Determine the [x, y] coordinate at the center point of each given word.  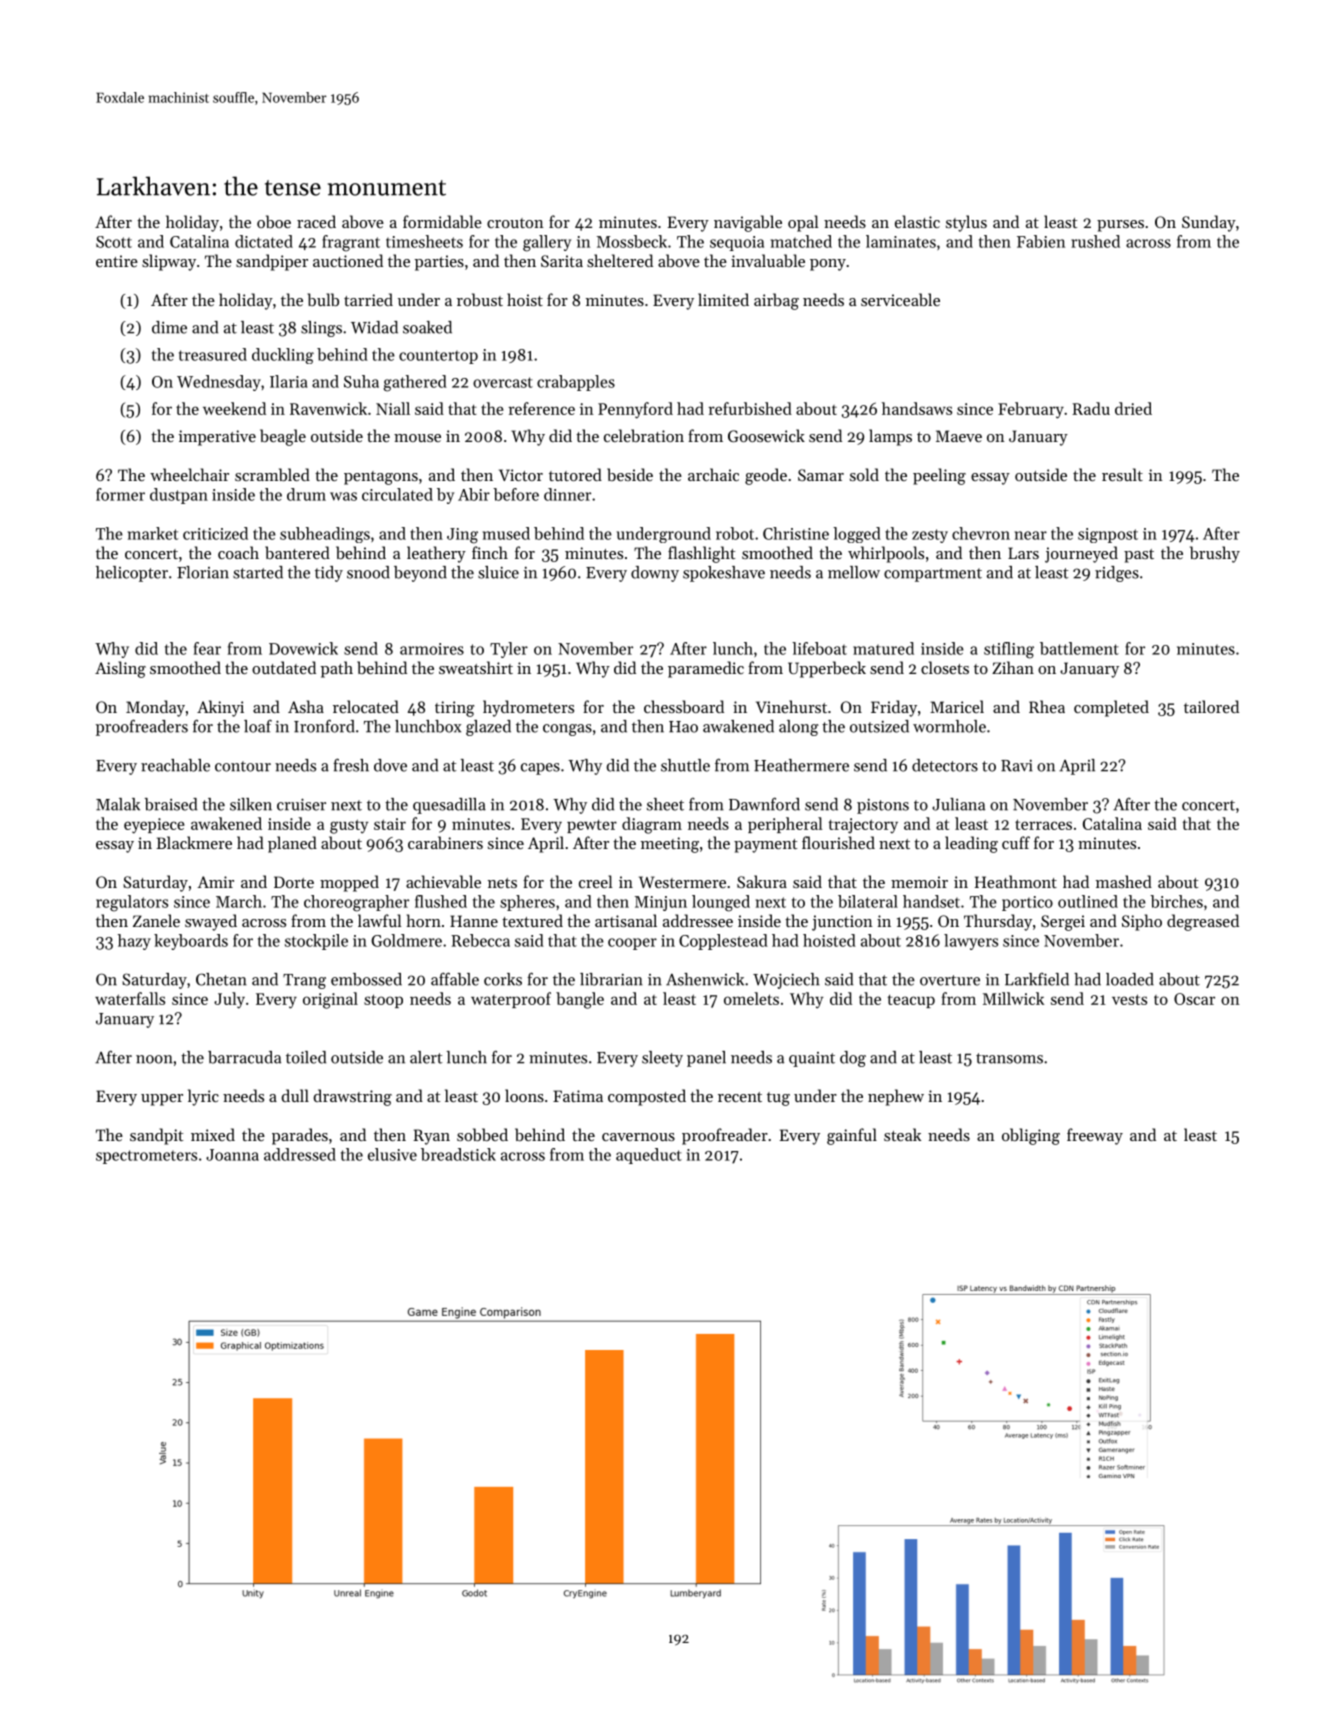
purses [1120, 226]
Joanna [232, 1155]
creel [595, 881]
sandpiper [272, 262]
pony [828, 265]
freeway [1095, 1136]
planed [292, 844]
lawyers [971, 942]
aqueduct [649, 1156]
